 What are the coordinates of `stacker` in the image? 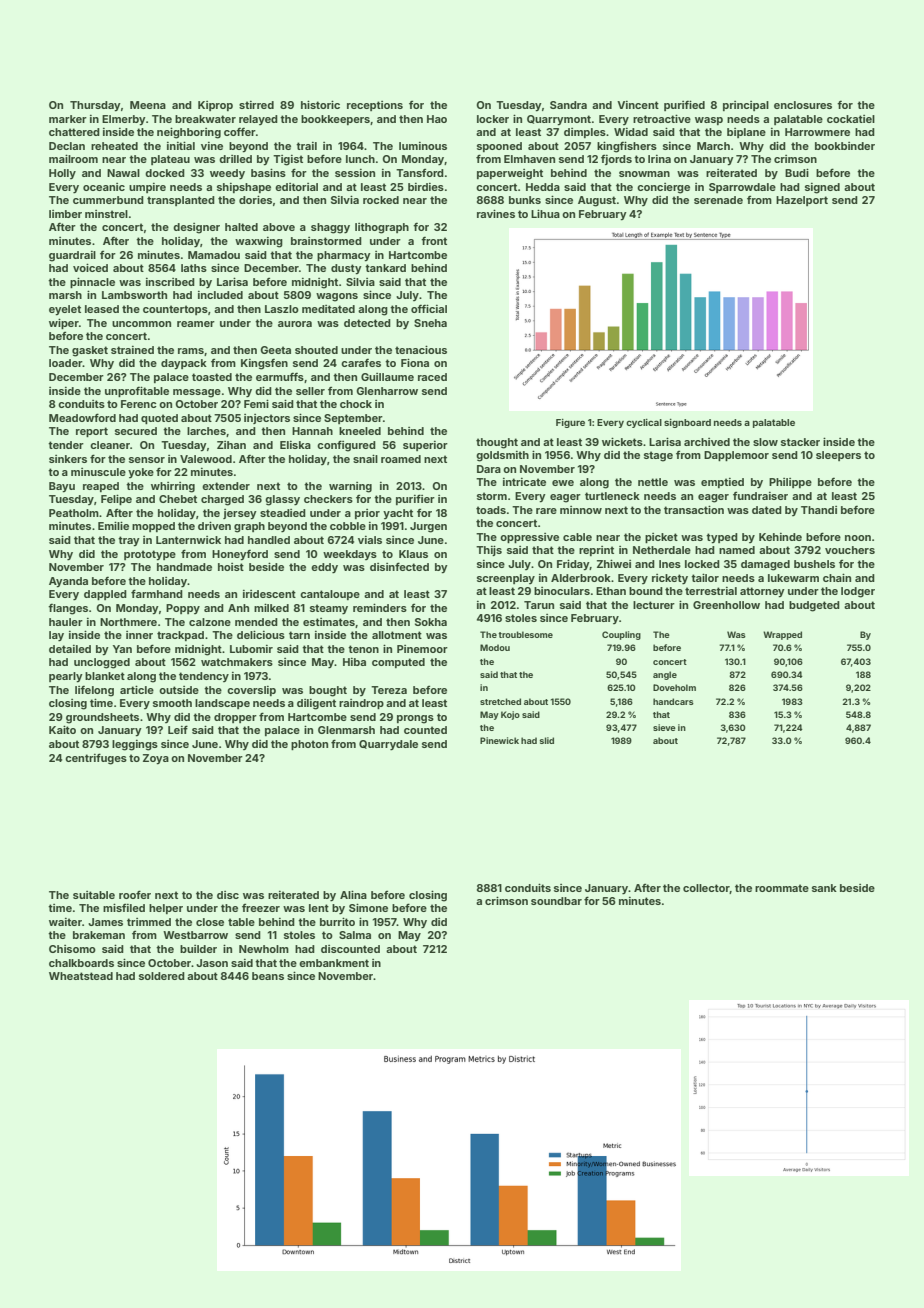 It's located at (800, 442).
